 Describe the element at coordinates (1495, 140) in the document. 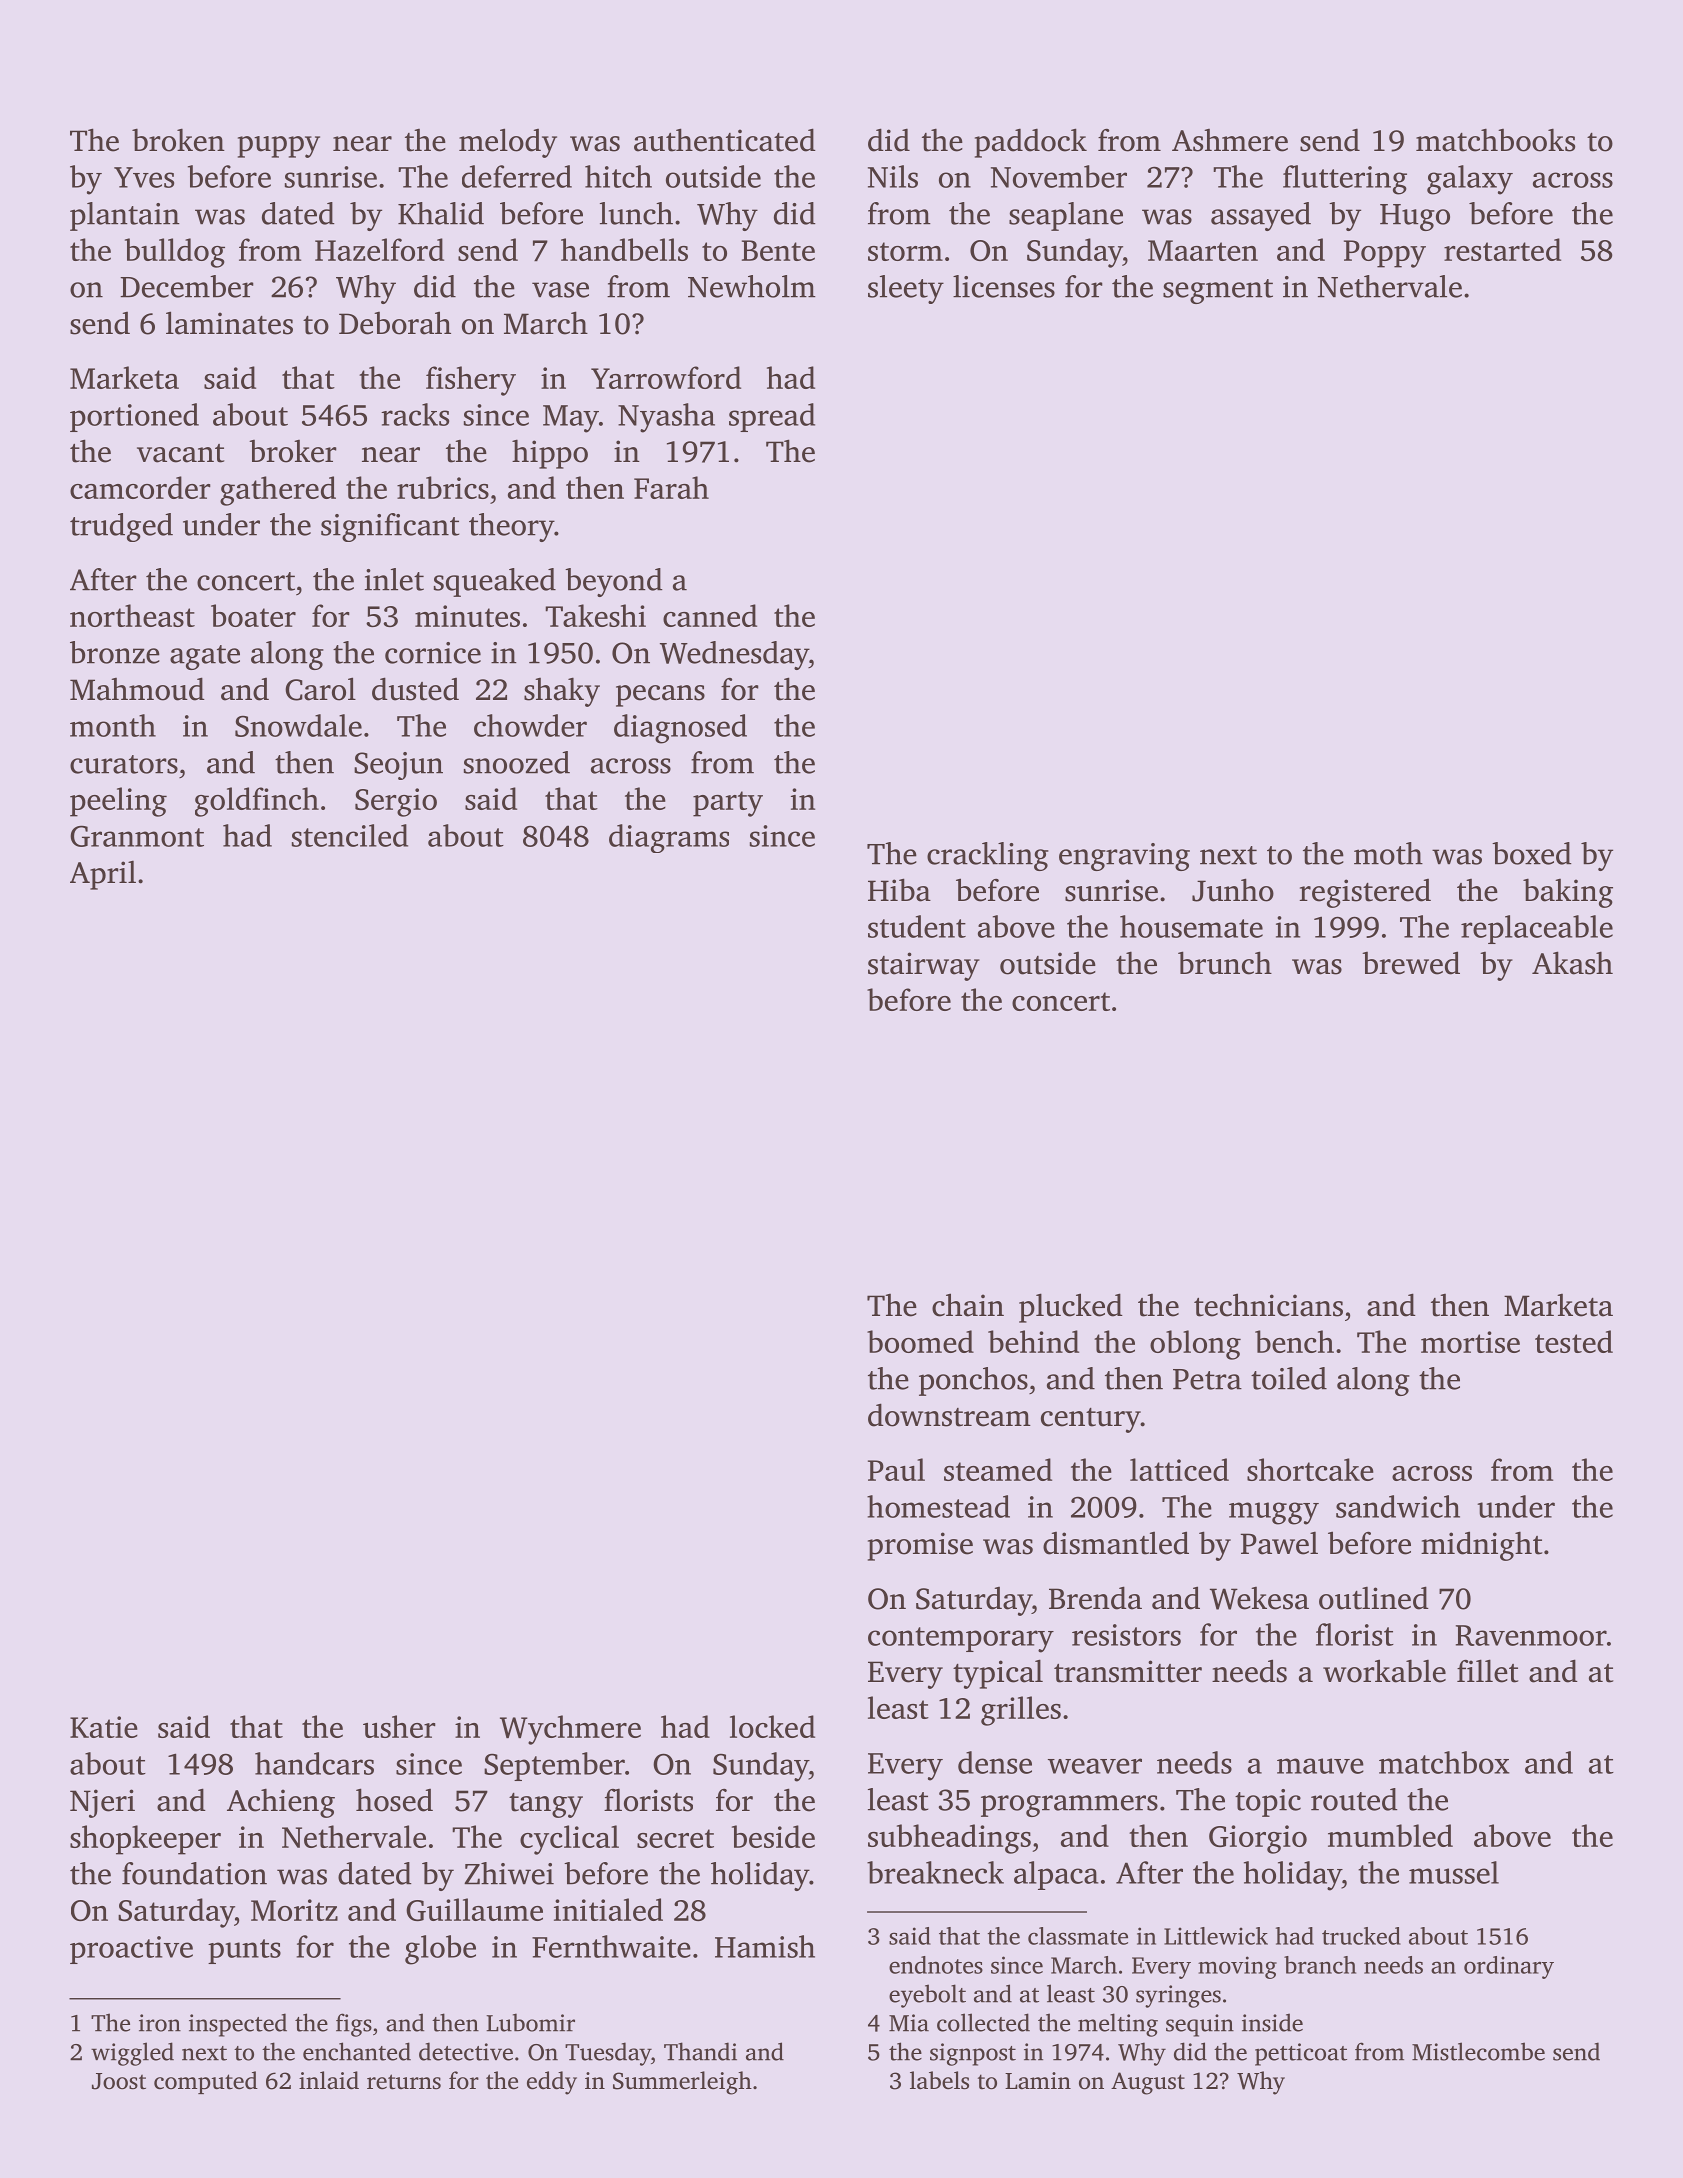

I see `matchbooks` at that location.
